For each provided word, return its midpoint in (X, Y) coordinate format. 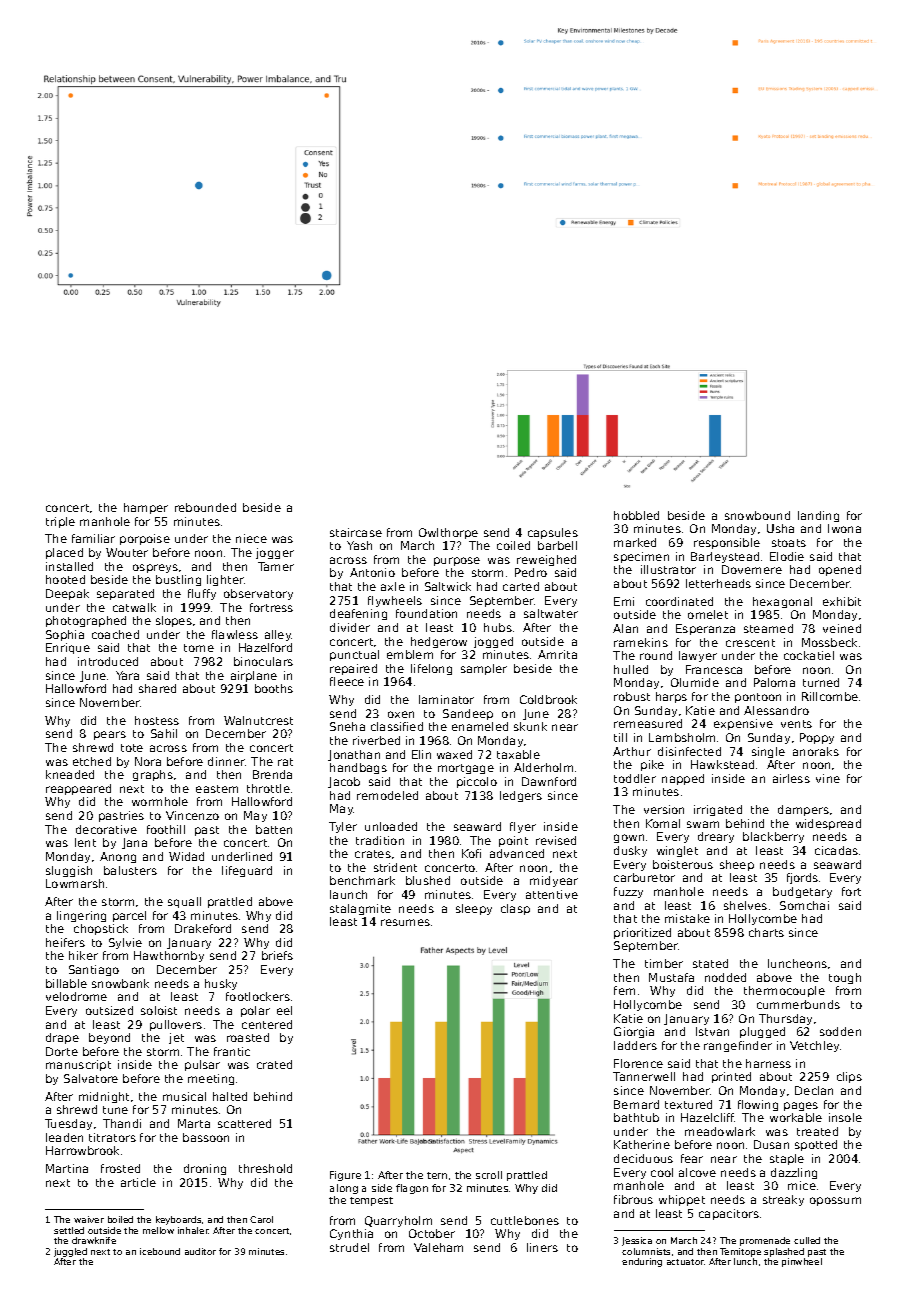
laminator (446, 699)
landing (818, 516)
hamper (146, 508)
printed (731, 1077)
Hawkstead (722, 764)
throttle (268, 788)
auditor (200, 1251)
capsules (553, 533)
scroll (489, 1175)
